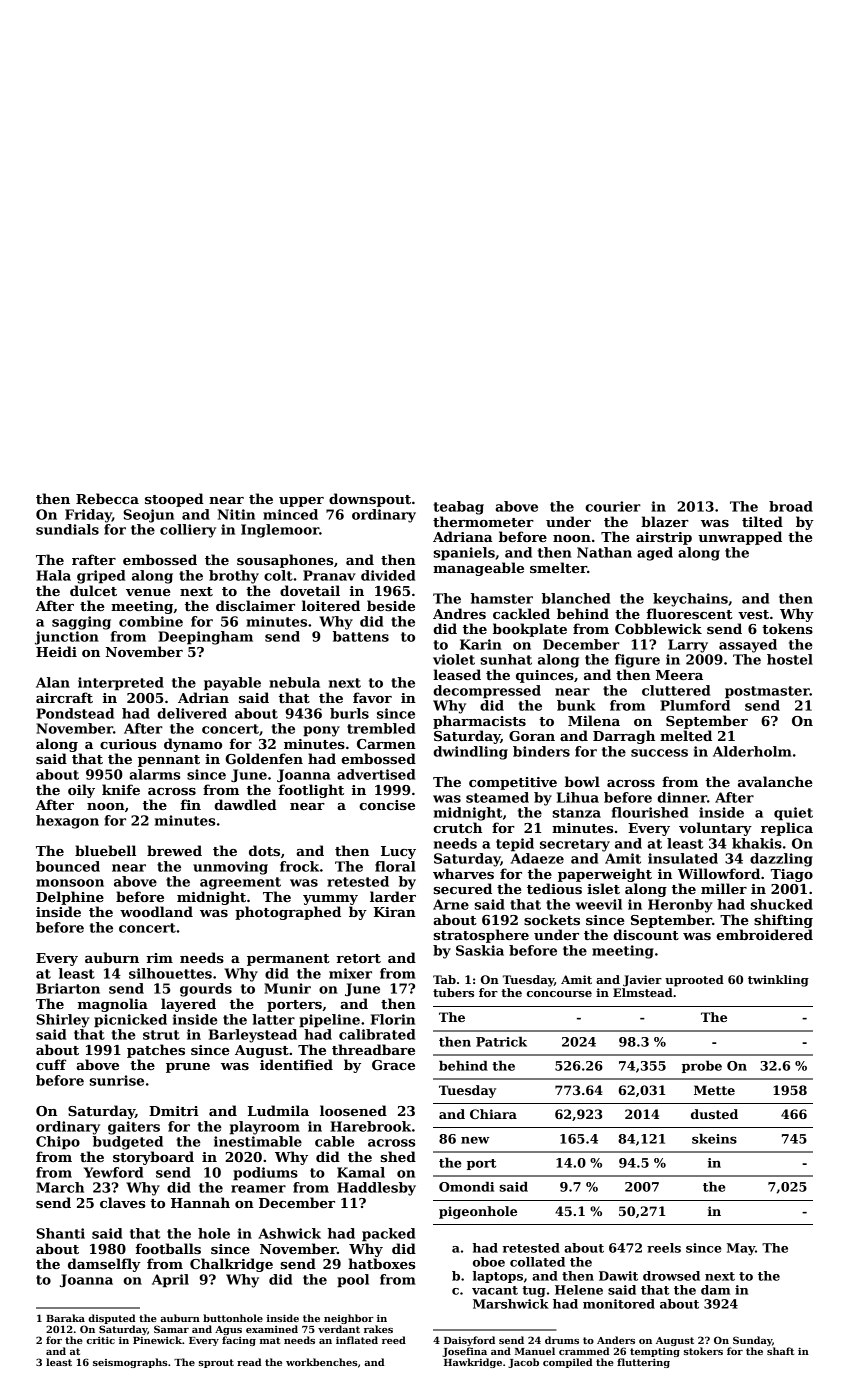 This page has width=849, height=1400. I want to click on knife, so click(121, 789).
